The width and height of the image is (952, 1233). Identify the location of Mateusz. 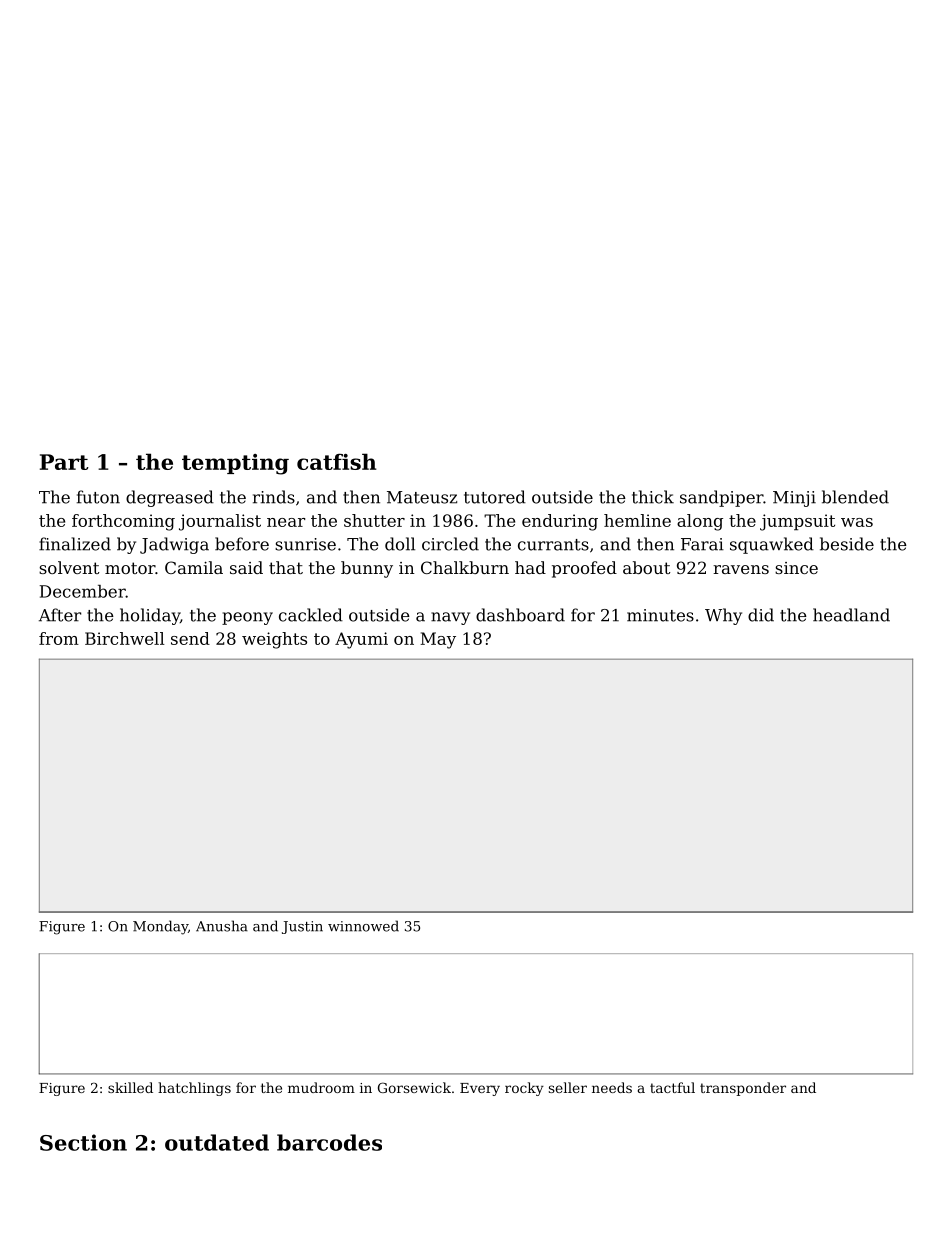
(422, 497).
